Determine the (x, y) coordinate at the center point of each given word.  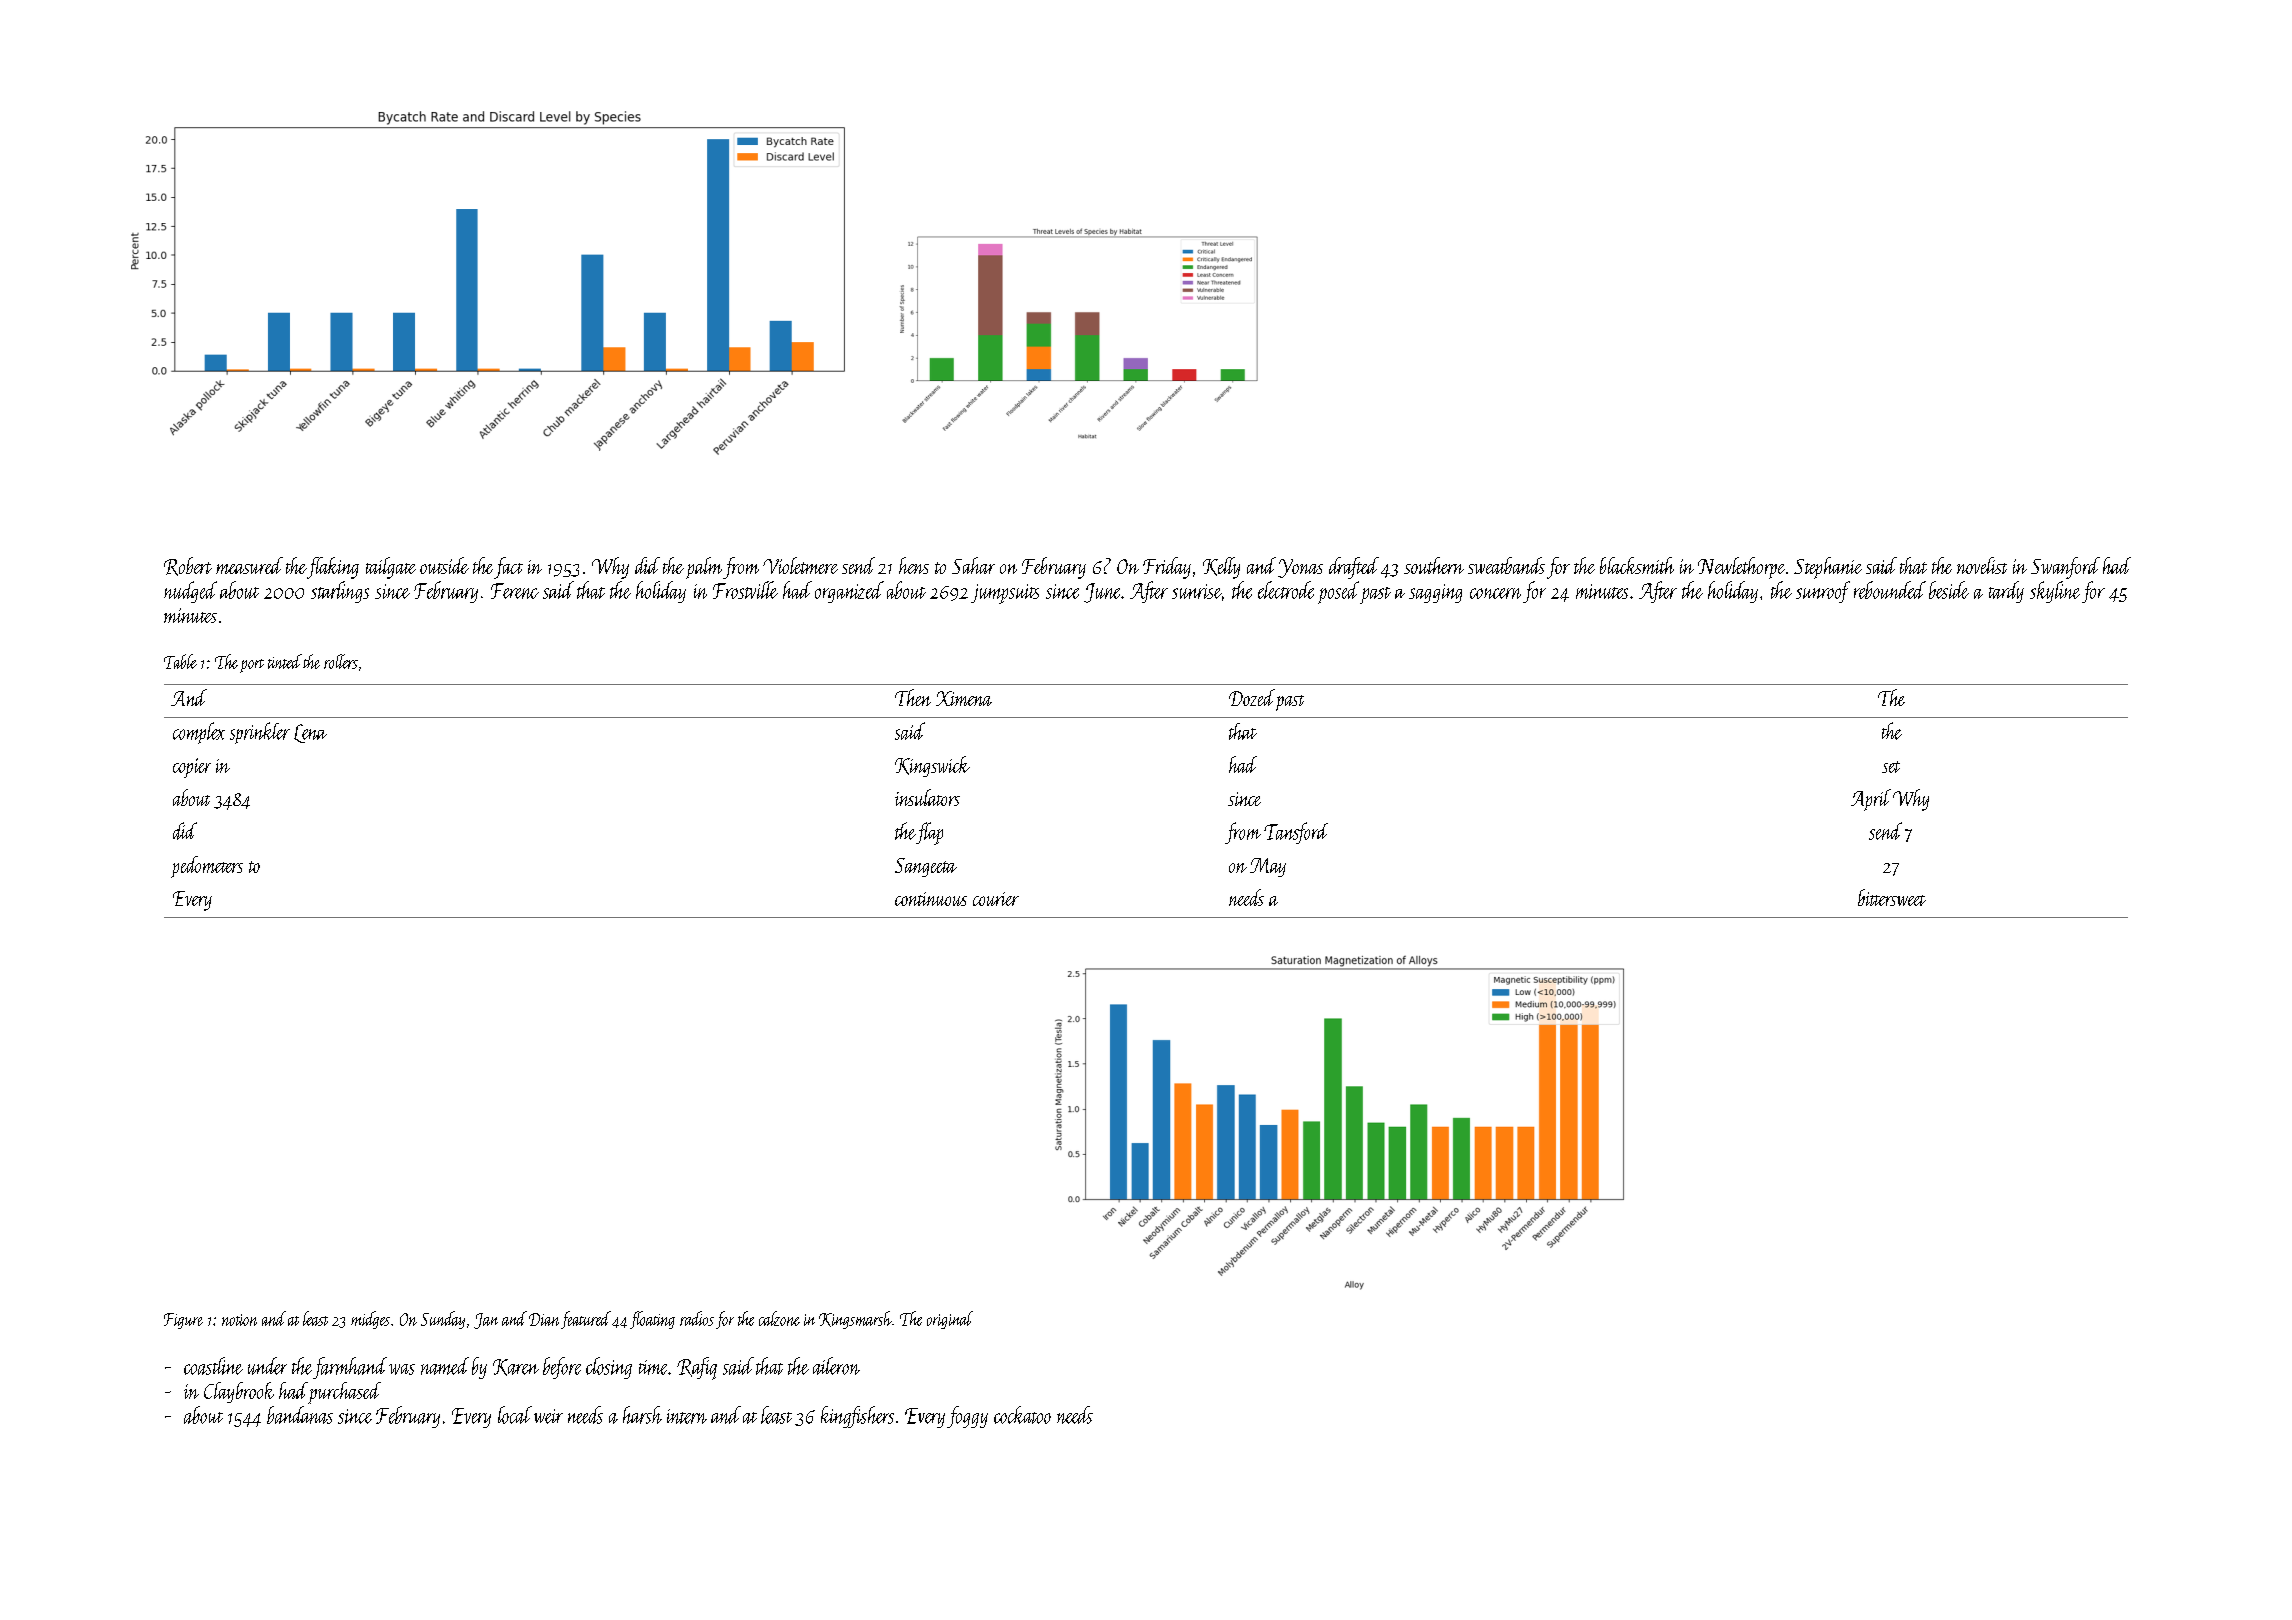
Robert (188, 566)
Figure (183, 1321)
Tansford (1296, 833)
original (950, 1320)
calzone (779, 1318)
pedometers (207, 867)
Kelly (1221, 568)
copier (192, 768)
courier (996, 899)
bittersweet (1892, 897)
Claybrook (239, 1392)
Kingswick (932, 766)
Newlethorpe (1741, 568)
